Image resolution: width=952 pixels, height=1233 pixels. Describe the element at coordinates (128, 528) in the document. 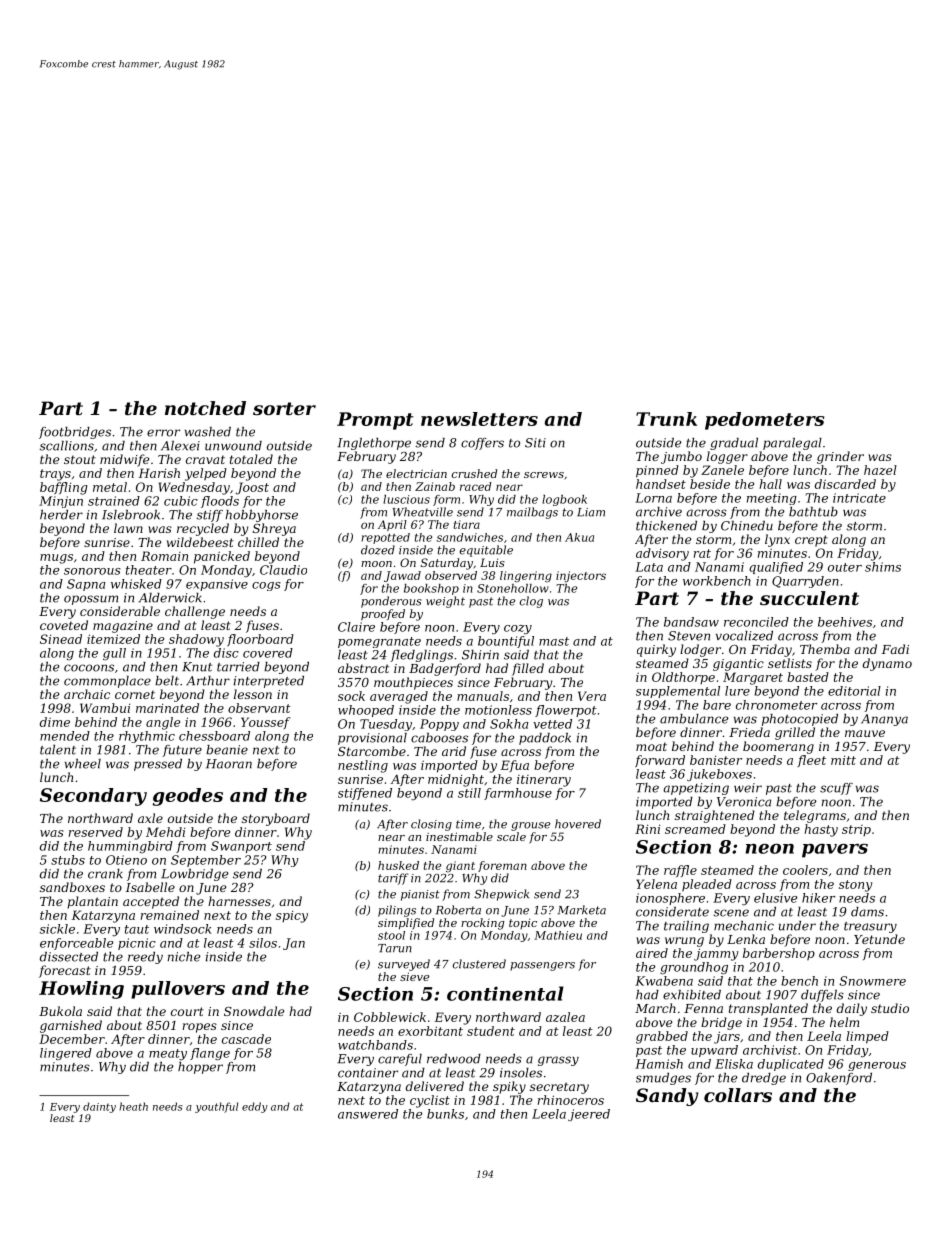

I see `lawn` at that location.
